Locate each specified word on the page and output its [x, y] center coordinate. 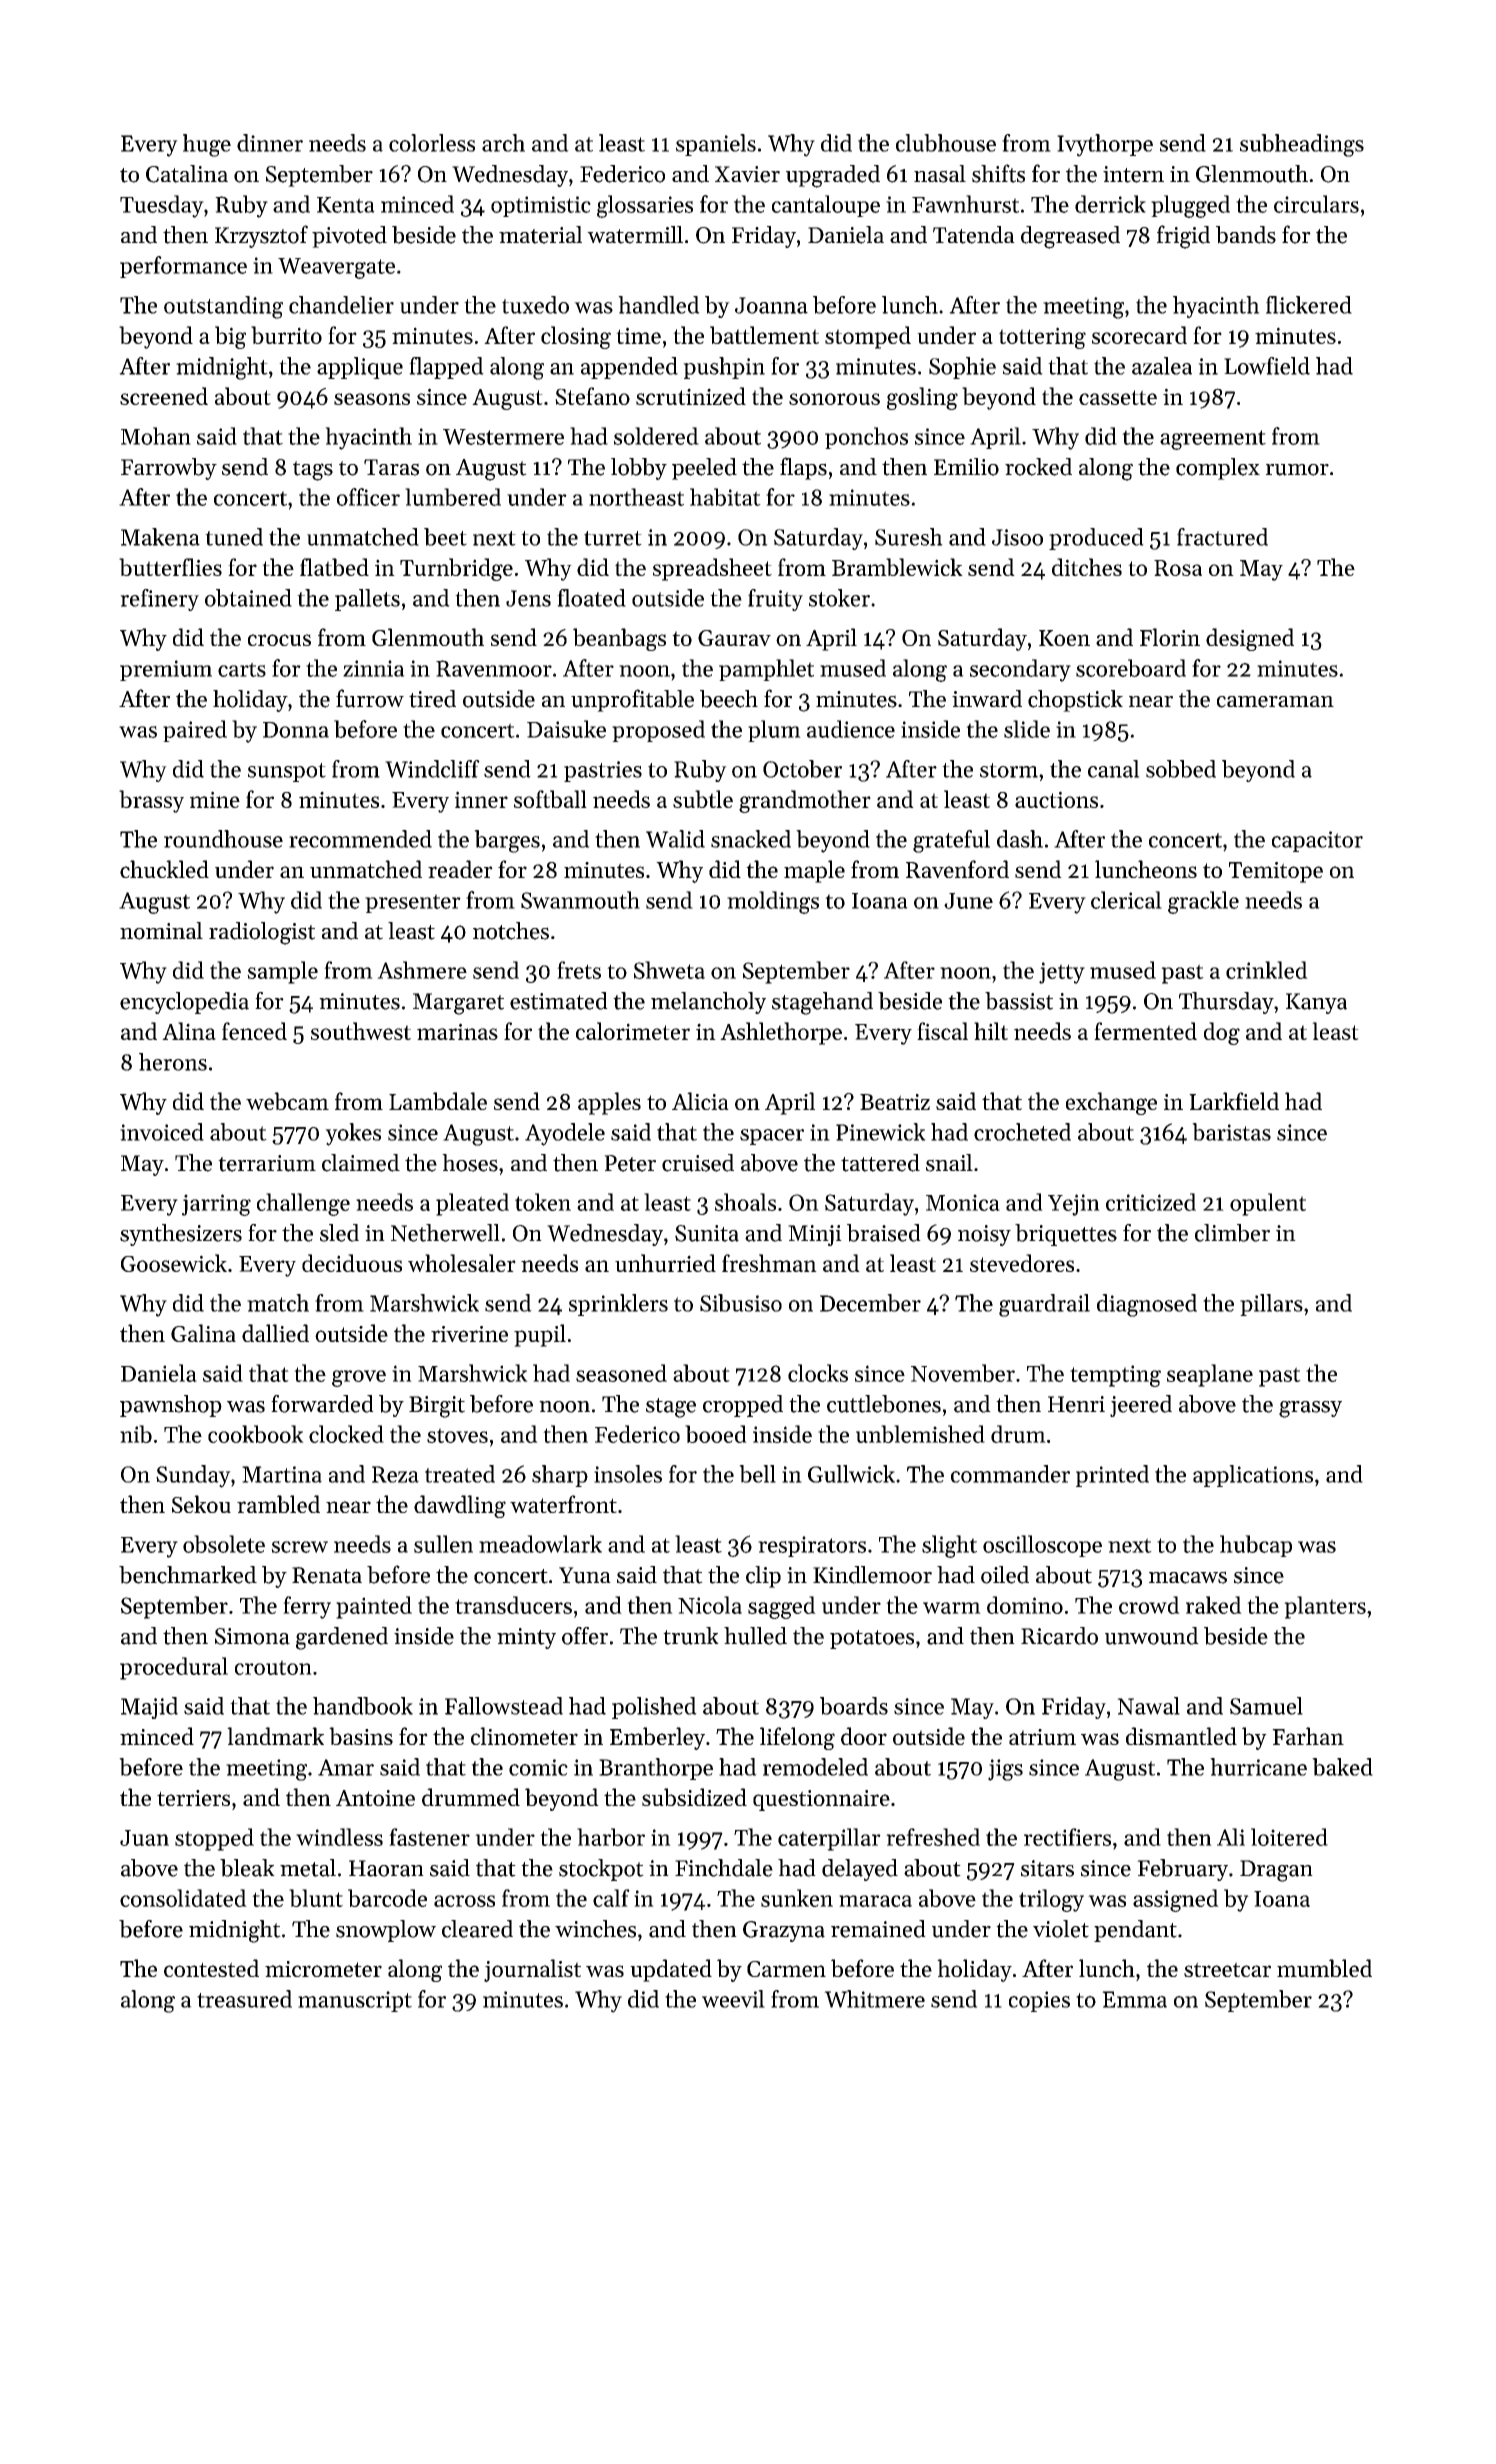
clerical [1126, 900]
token [543, 1202]
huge [207, 145]
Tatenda [974, 235]
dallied [275, 1333]
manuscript [355, 2001]
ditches [1087, 567]
